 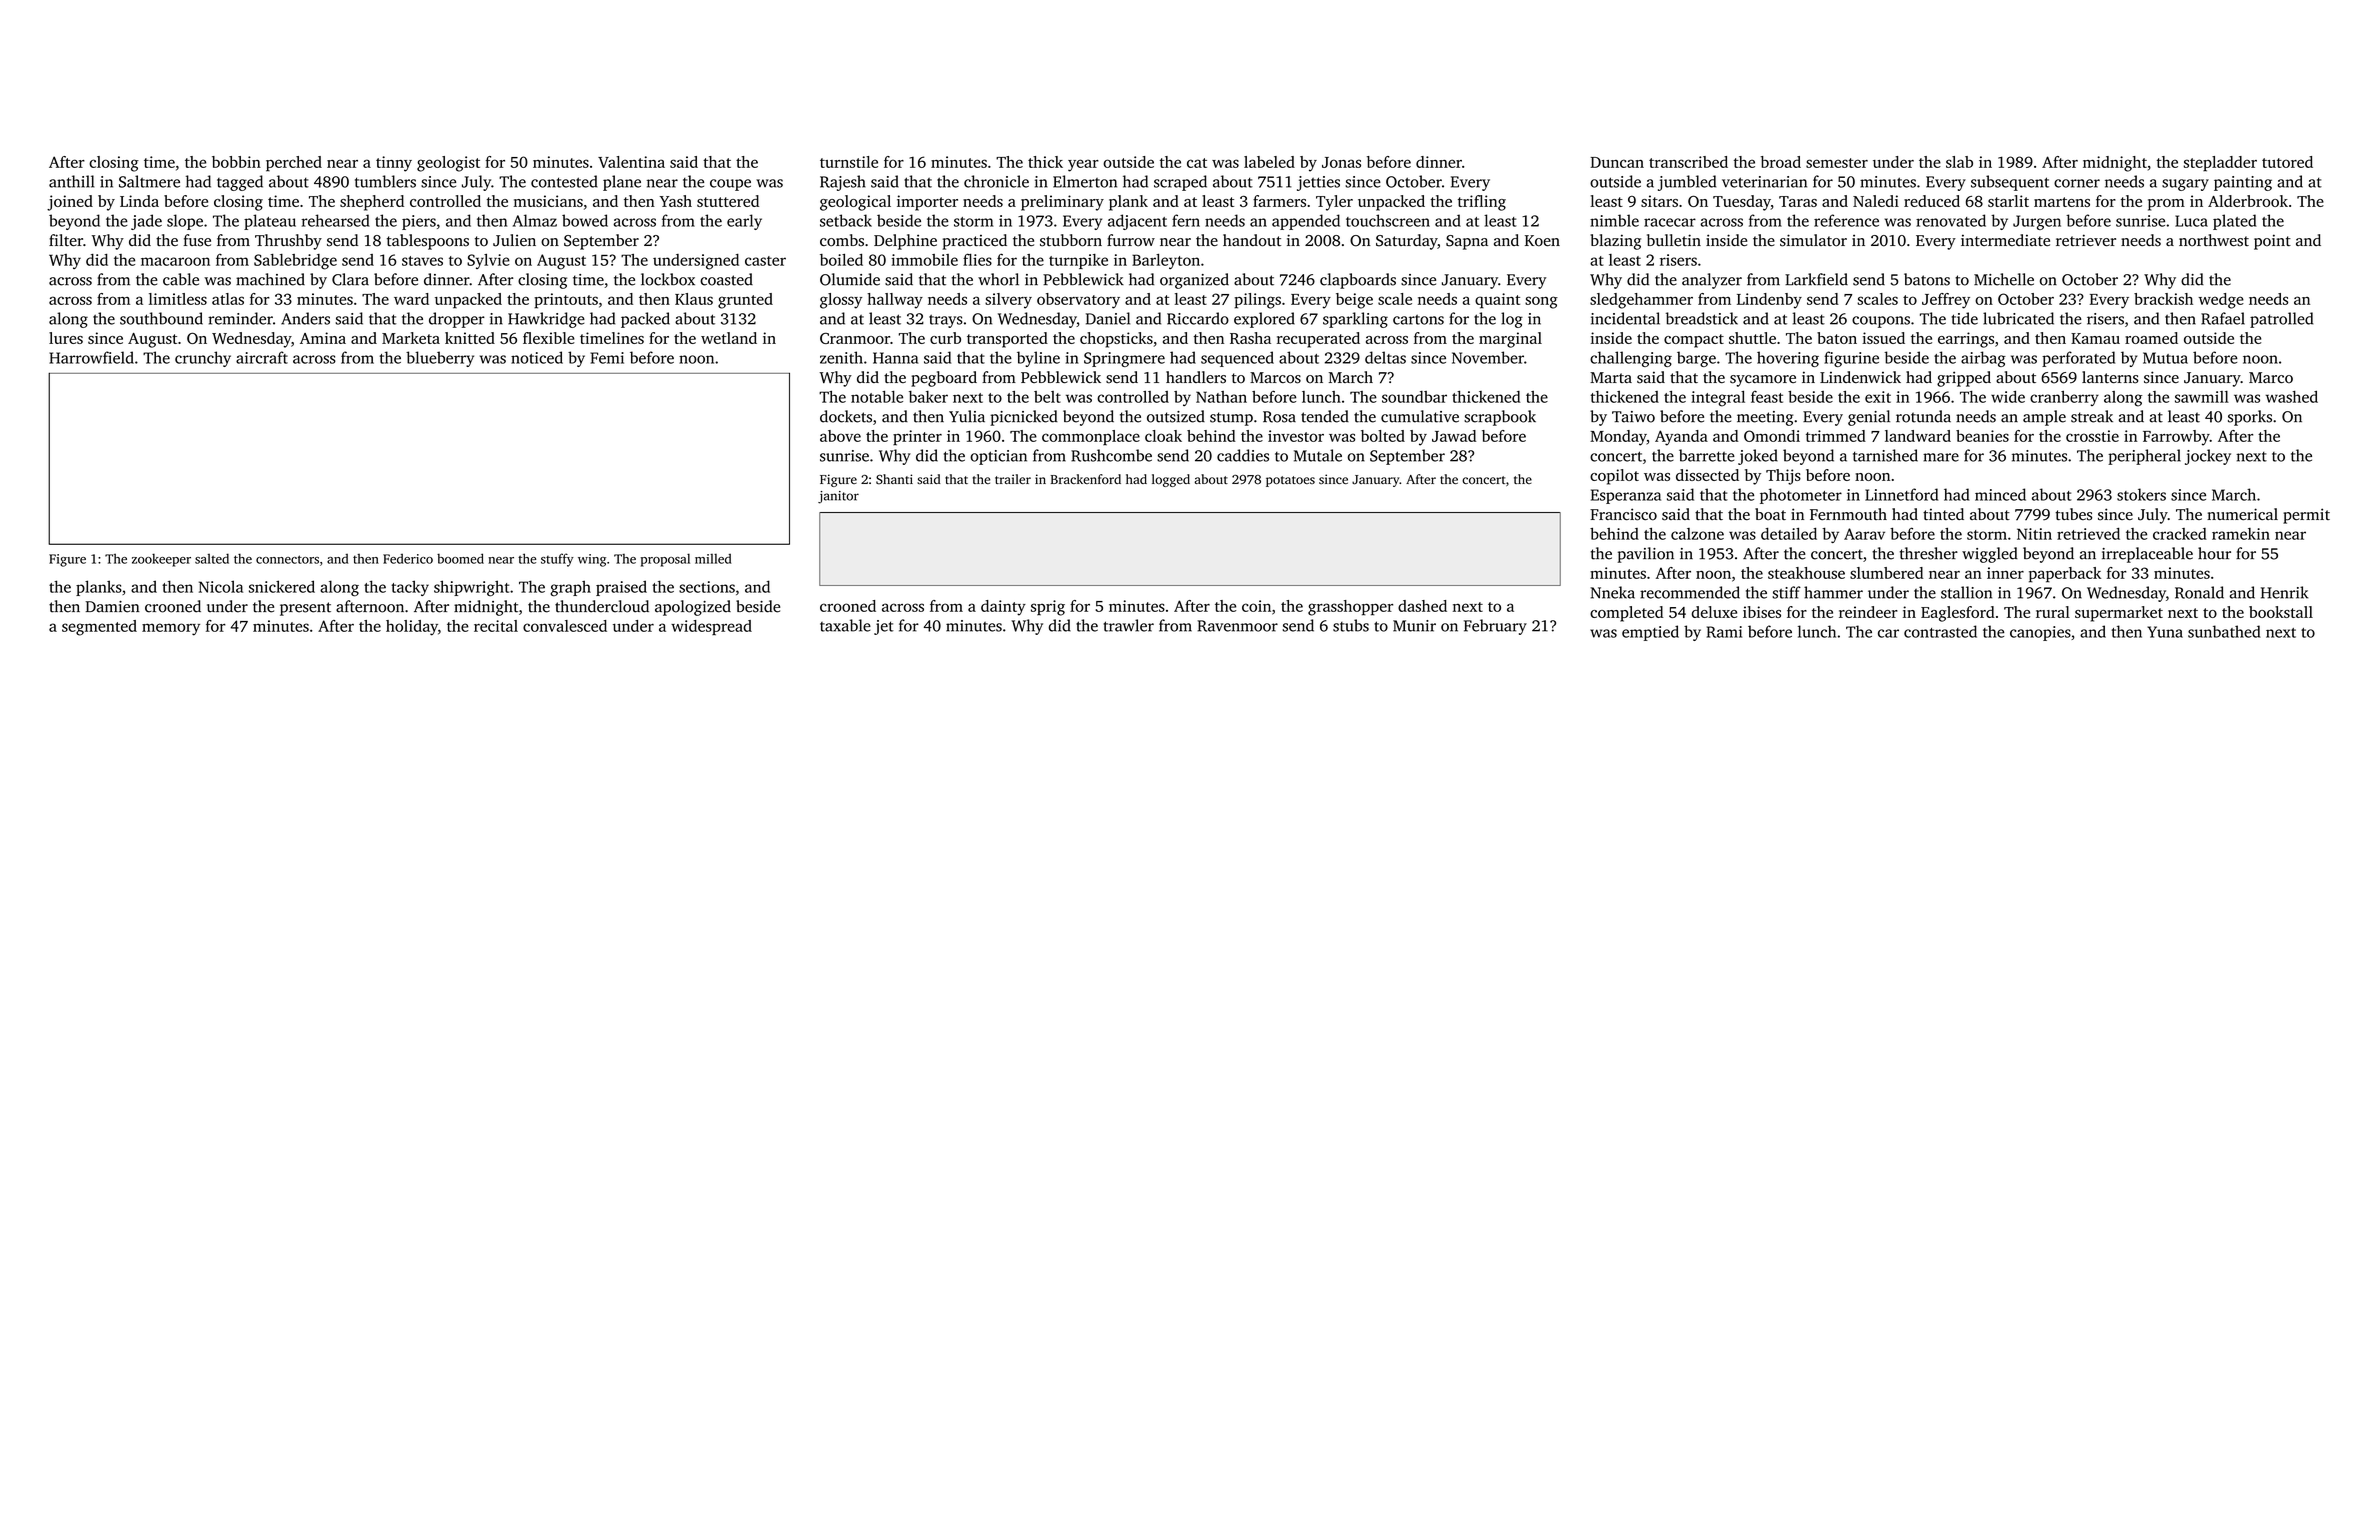 What do you see at coordinates (840, 436) in the page?
I see `above` at bounding box center [840, 436].
